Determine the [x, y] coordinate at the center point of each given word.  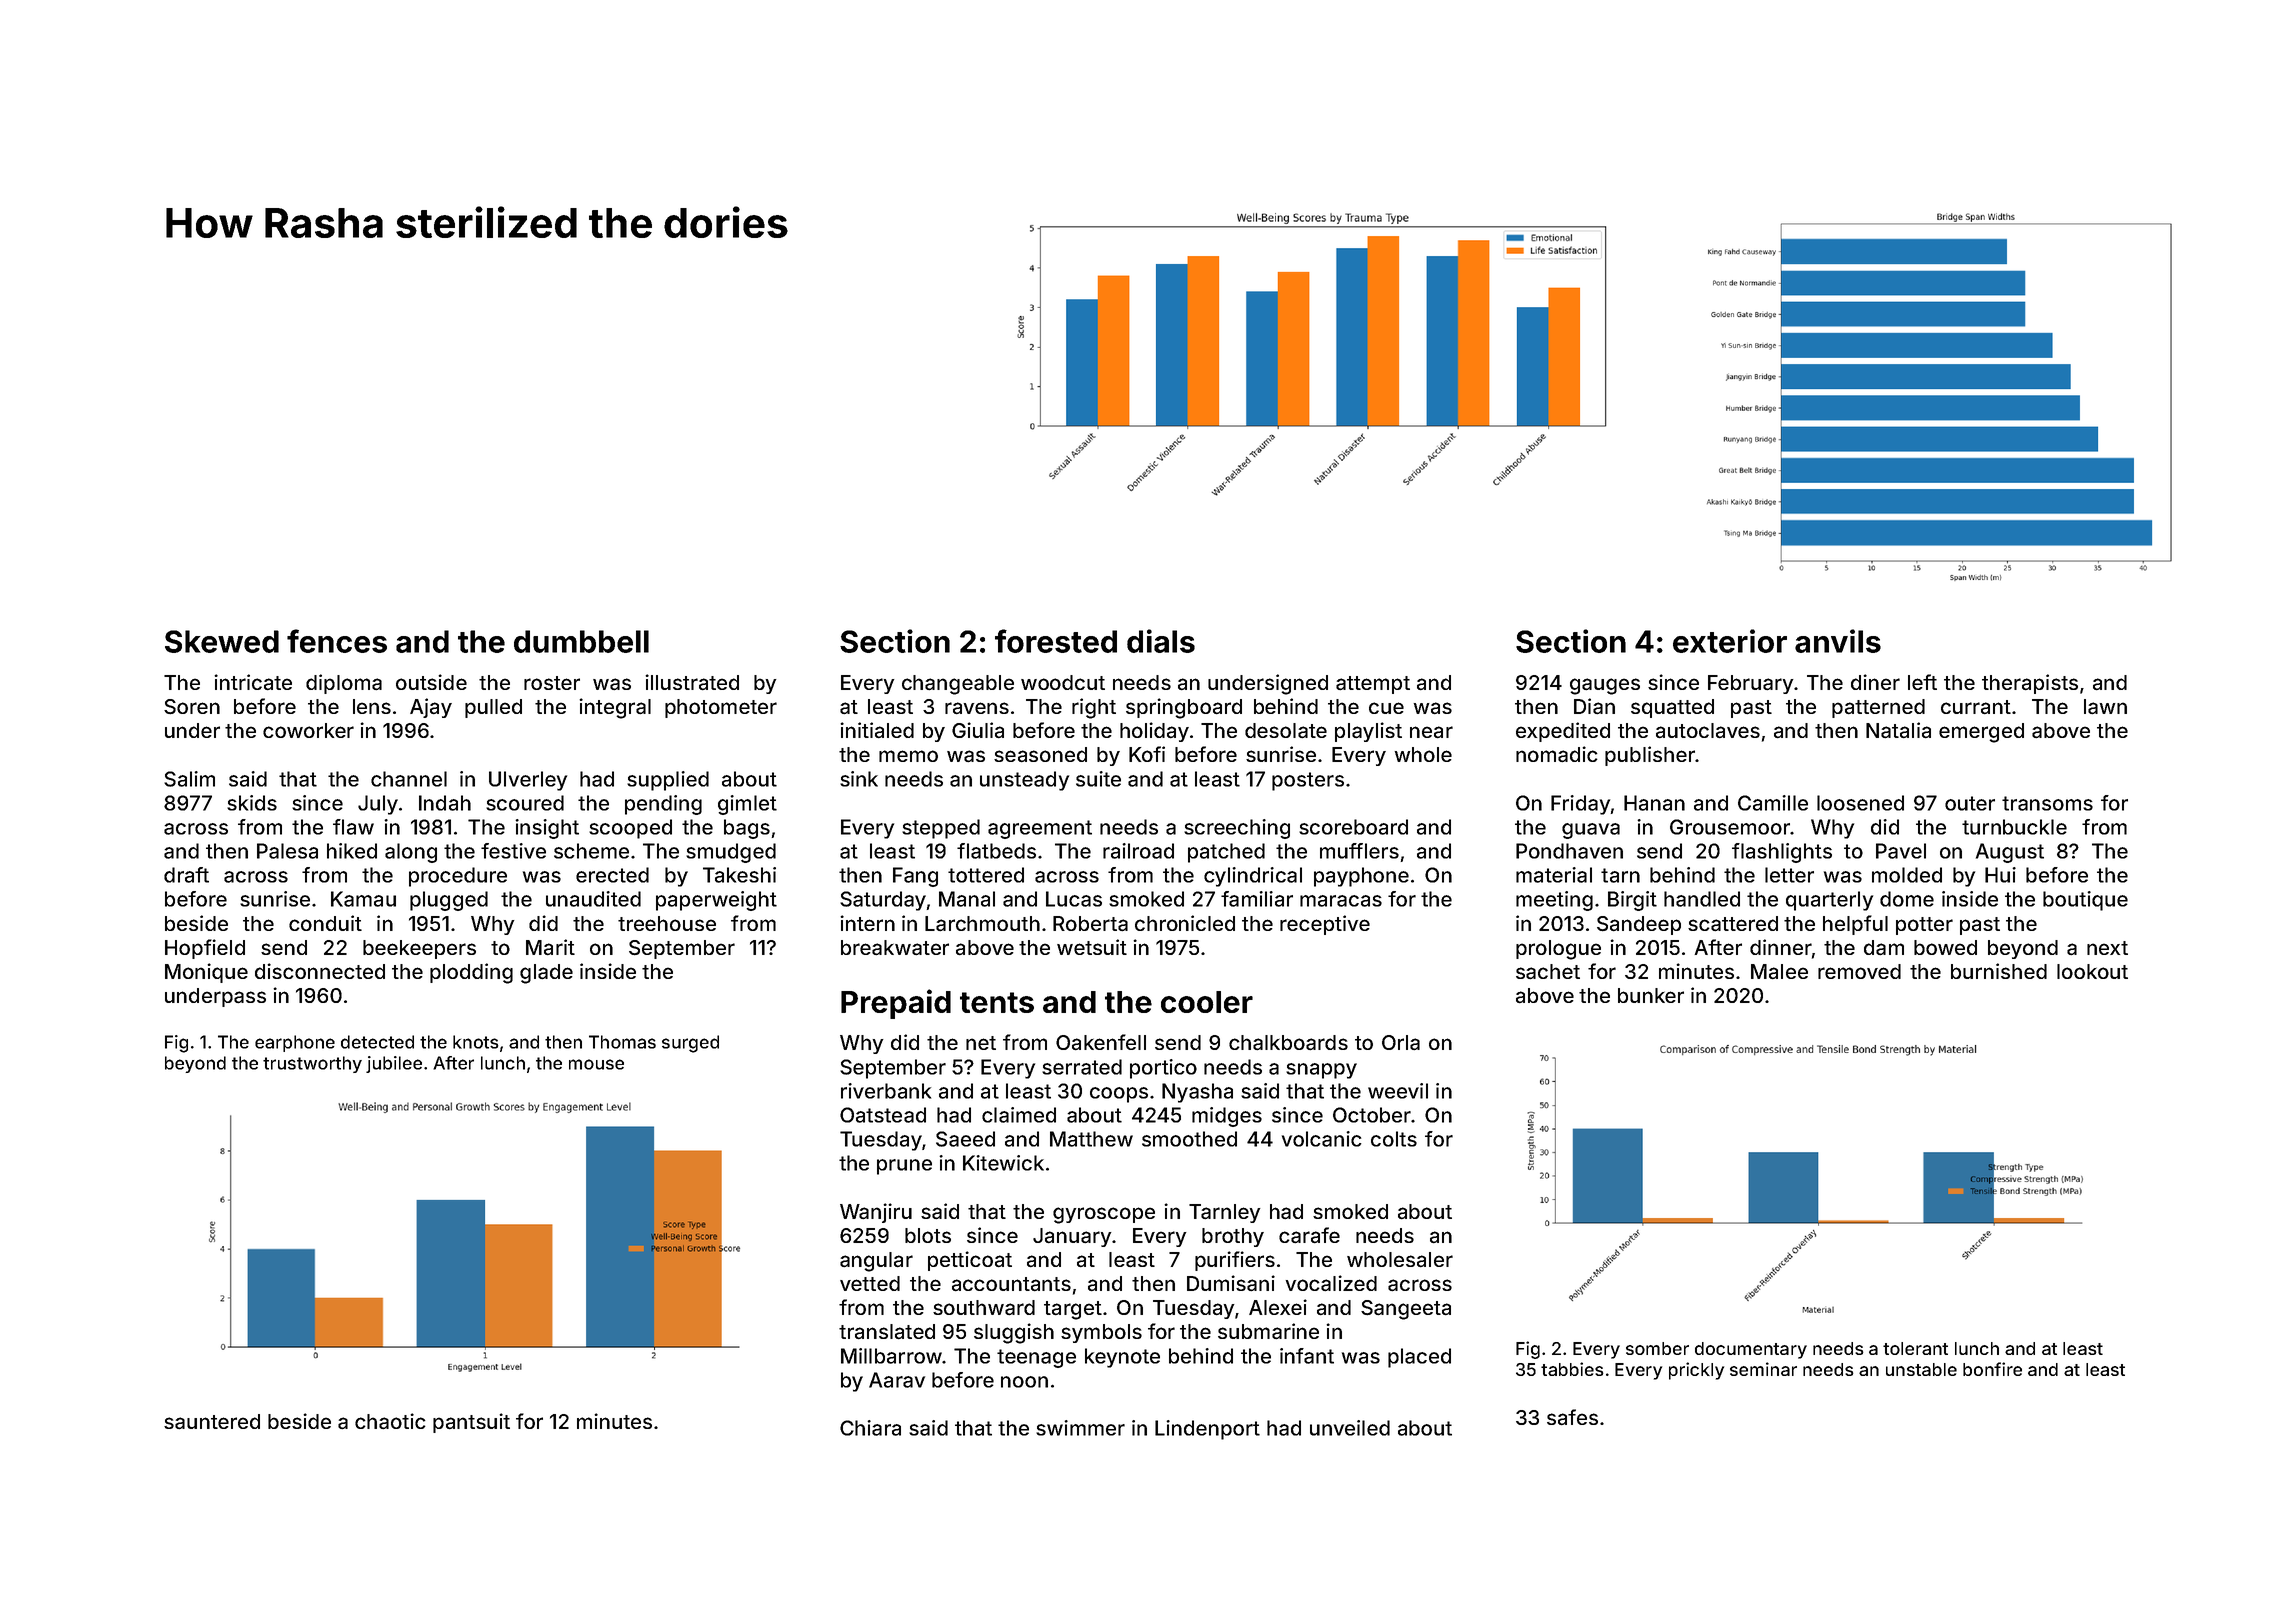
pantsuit [471, 1423]
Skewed [222, 641]
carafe [1309, 1235]
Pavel [1901, 851]
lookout [2092, 971]
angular [876, 1262]
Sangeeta [1406, 1310]
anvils [1838, 641]
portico [1163, 1069]
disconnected [320, 971]
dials [1161, 641]
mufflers [1359, 851]
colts [1394, 1139]
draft [186, 875]
